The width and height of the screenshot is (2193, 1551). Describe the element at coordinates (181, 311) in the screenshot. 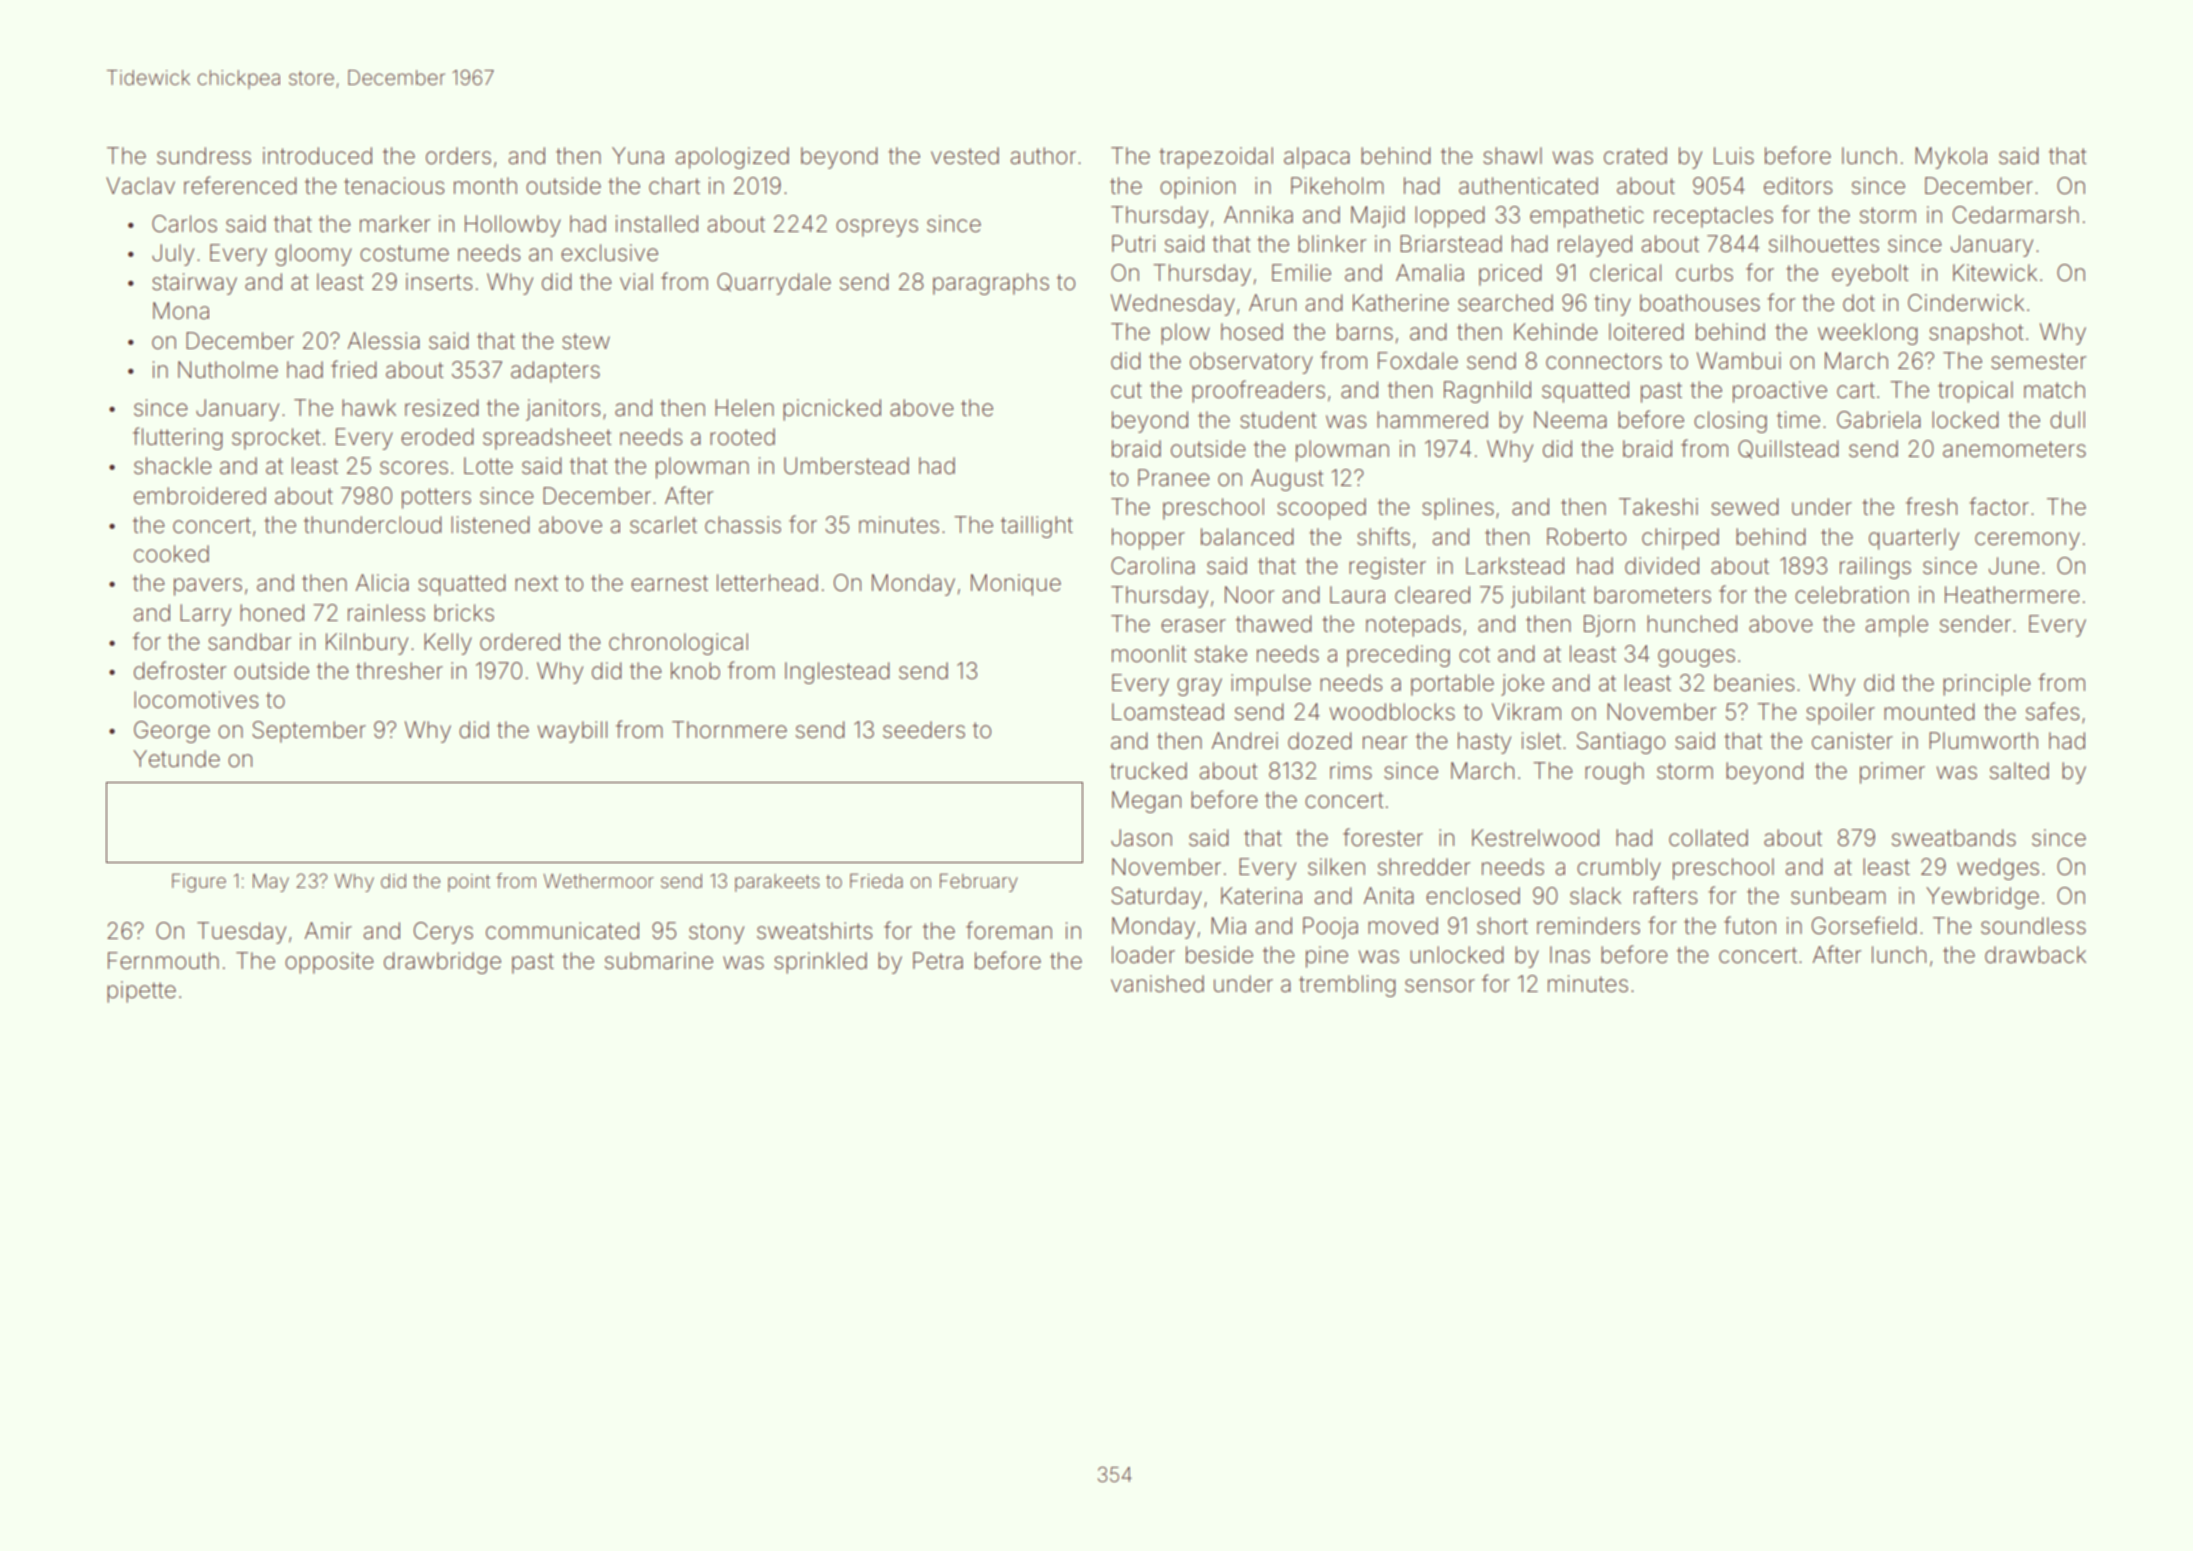

I see `Mona` at that location.
